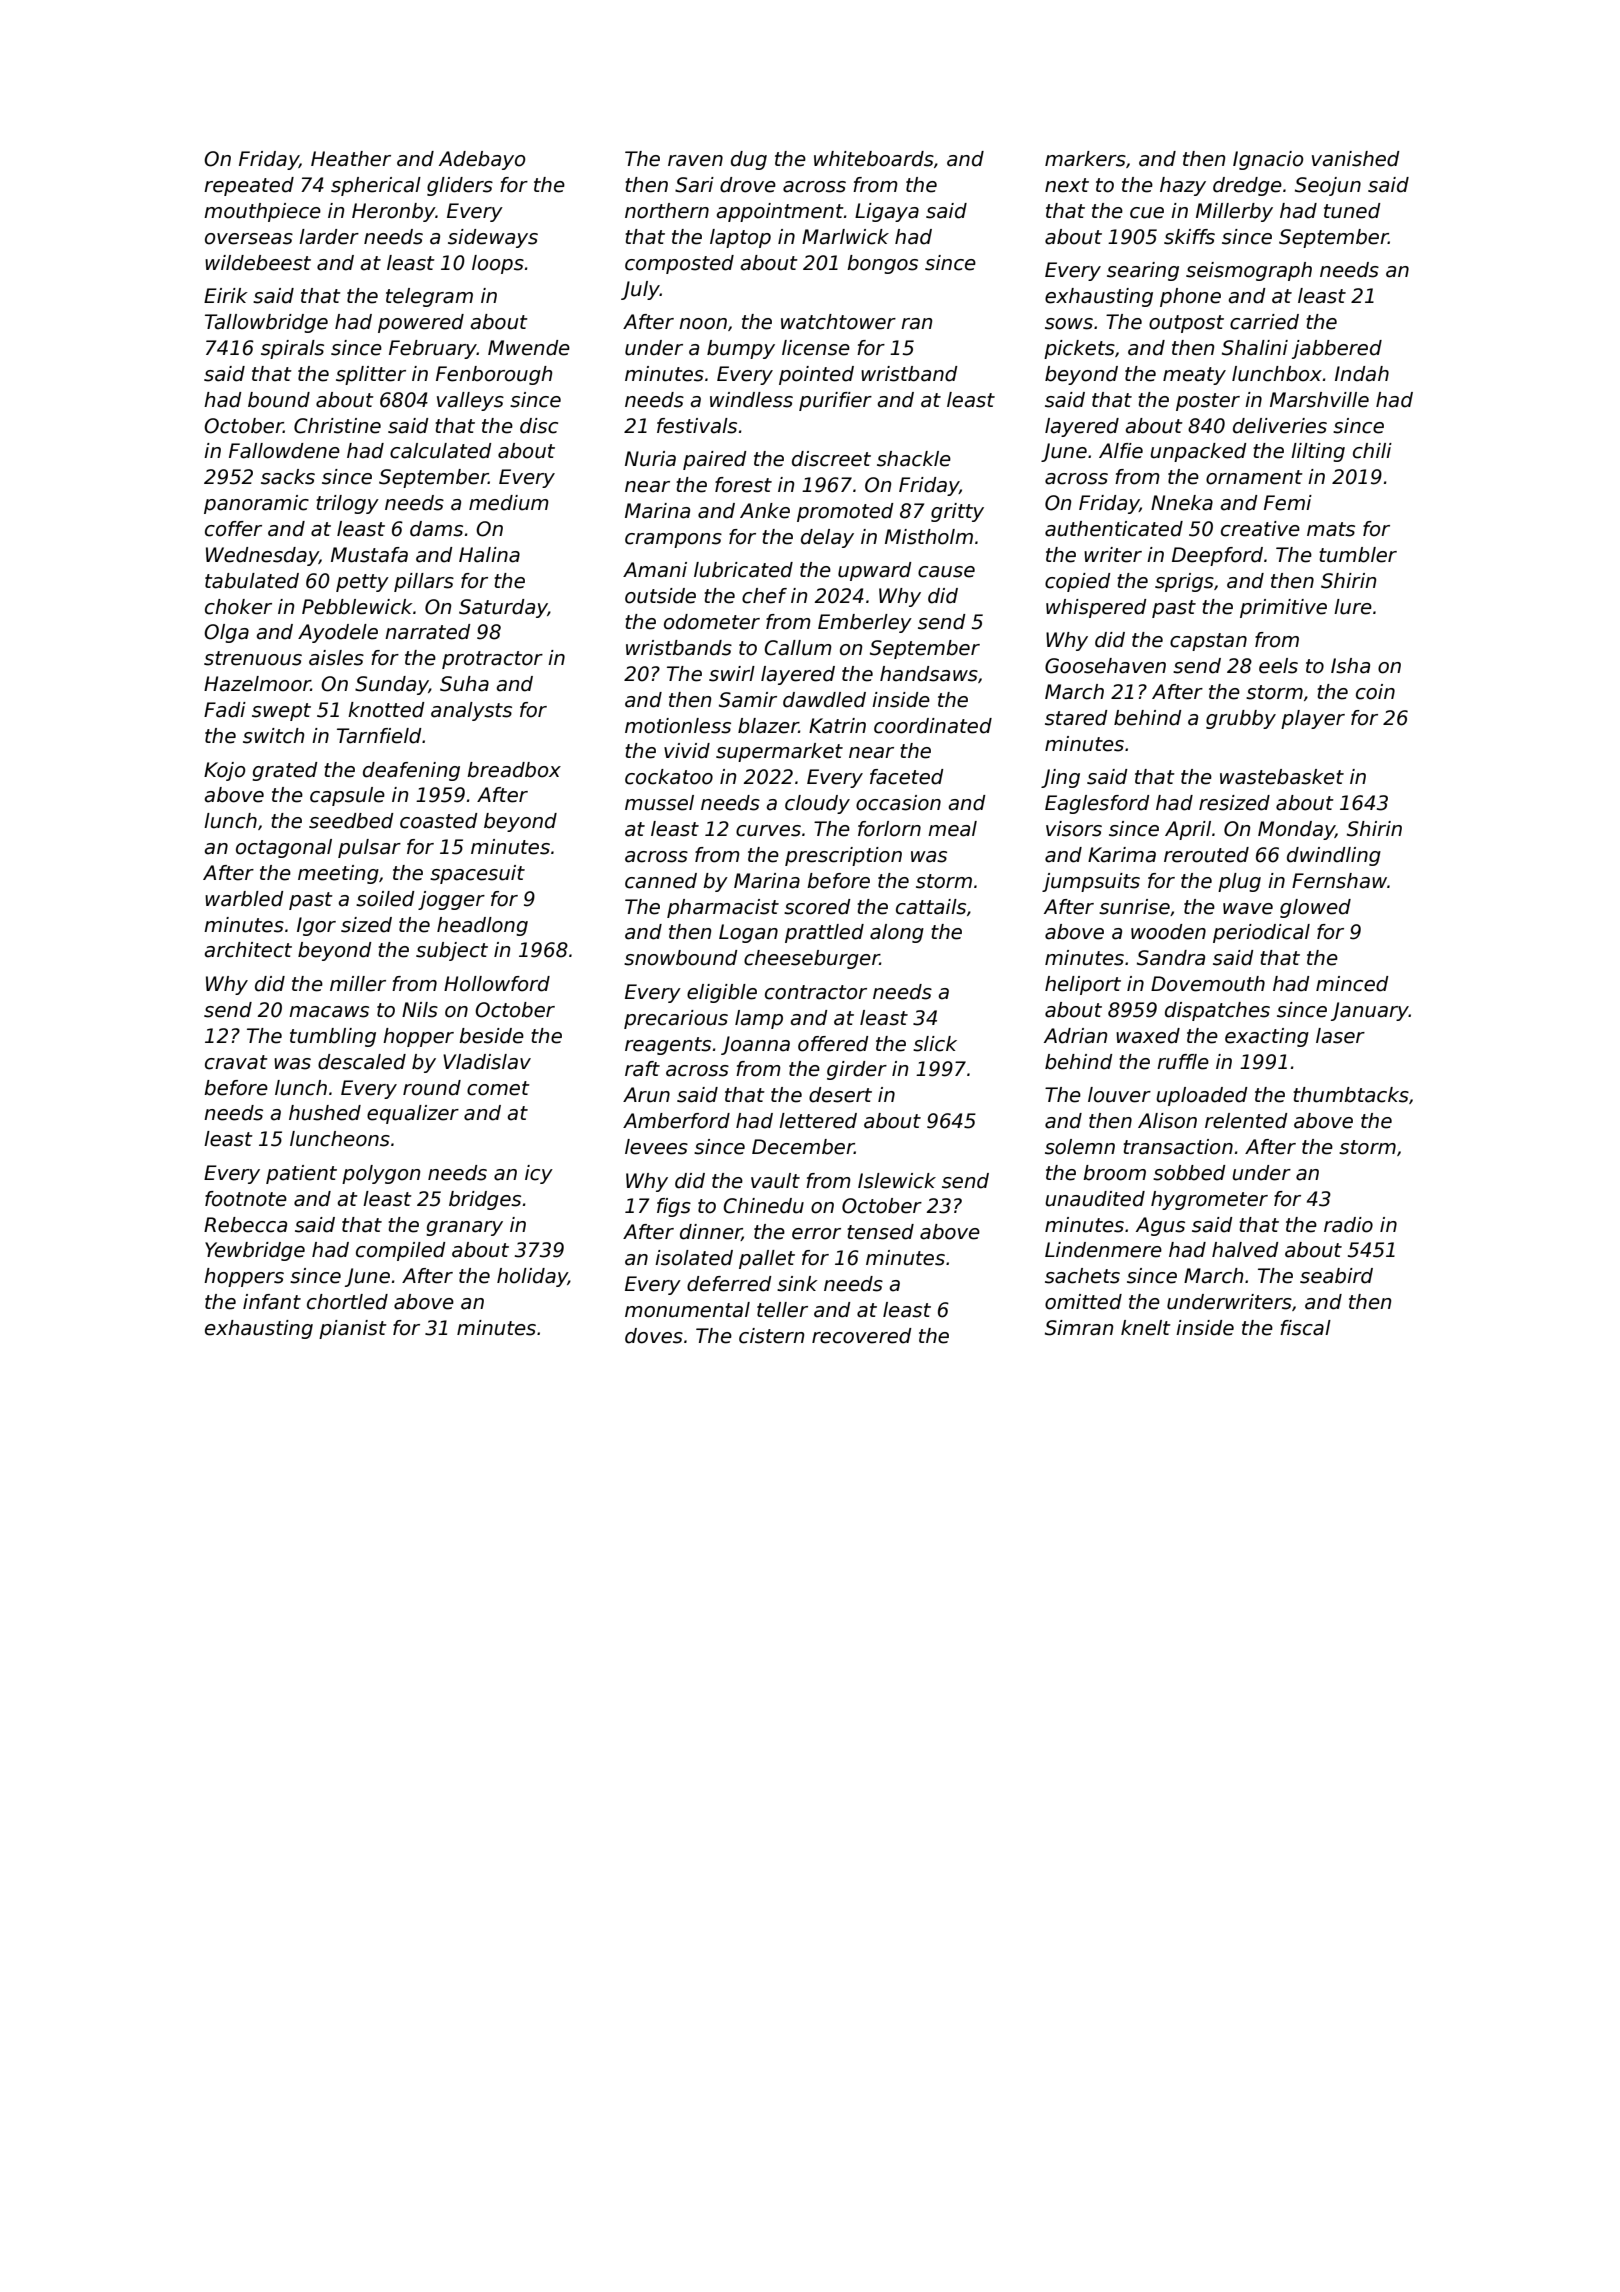  Describe the element at coordinates (935, 1044) in the screenshot. I see `slick` at that location.
